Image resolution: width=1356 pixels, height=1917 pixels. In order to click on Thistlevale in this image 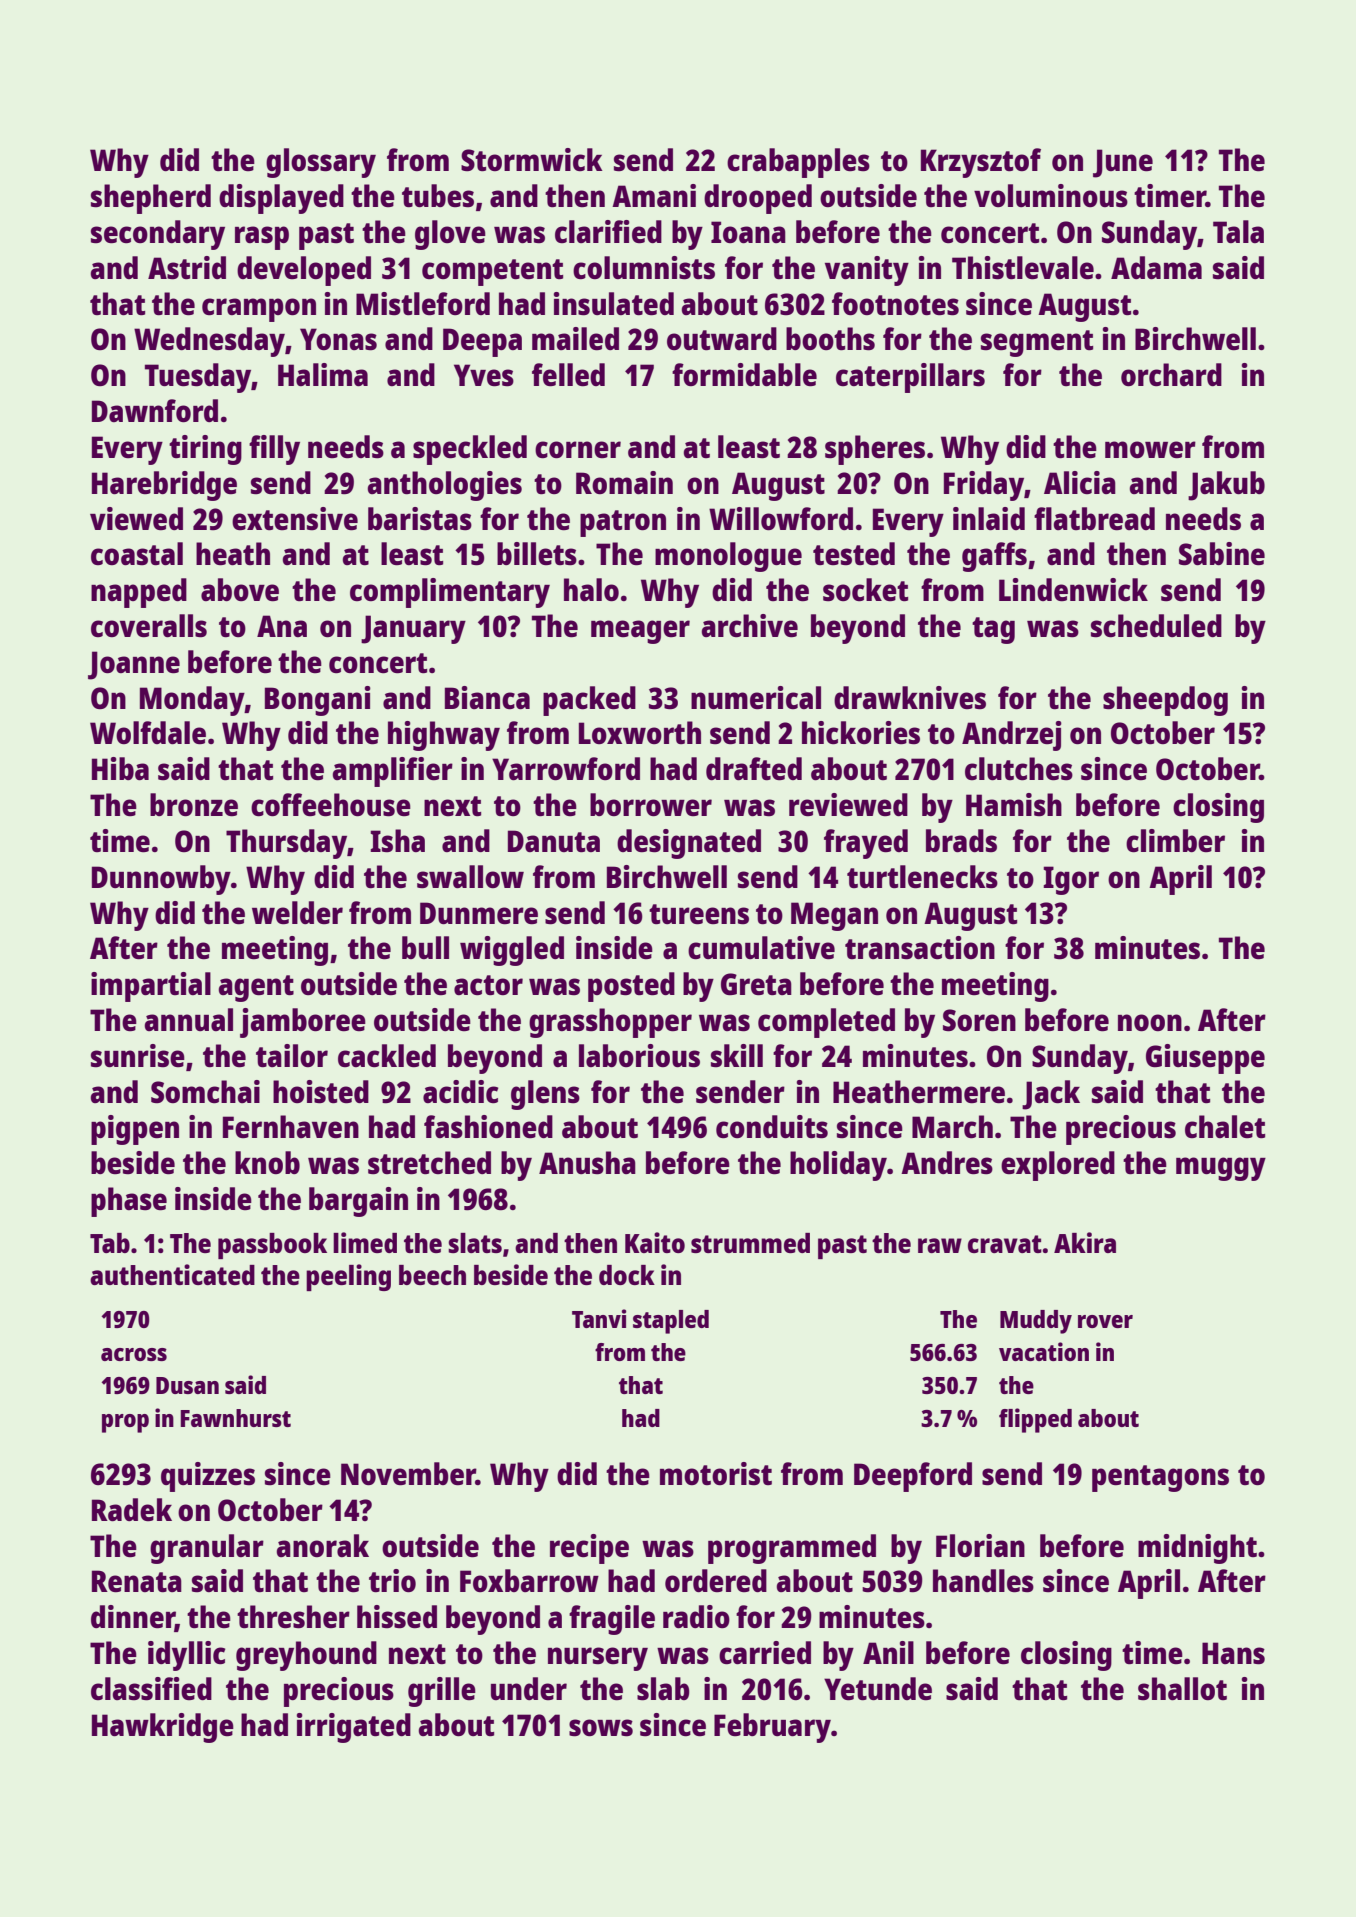, I will do `click(1023, 268)`.
